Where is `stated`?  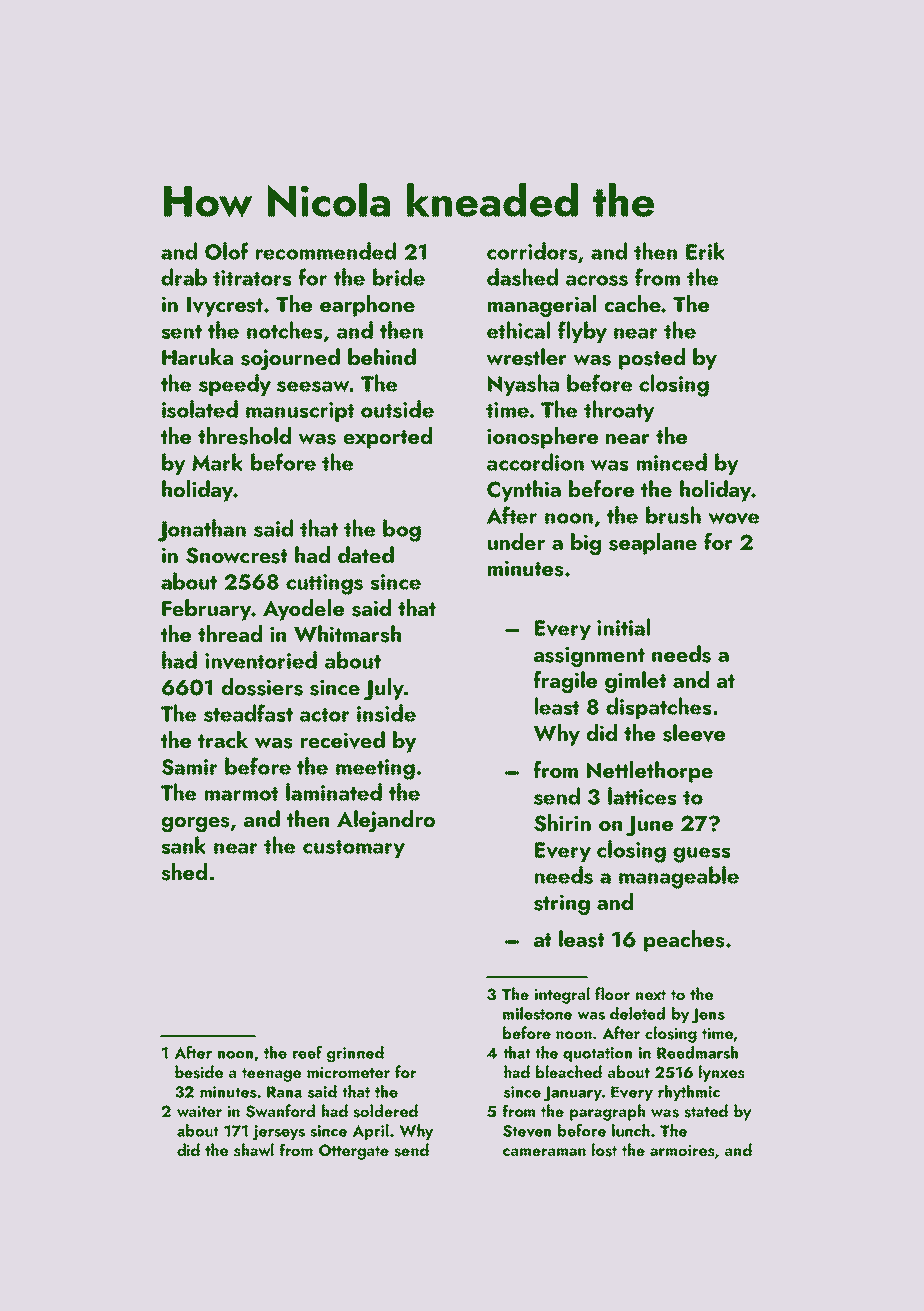 stated is located at coordinates (706, 1111).
